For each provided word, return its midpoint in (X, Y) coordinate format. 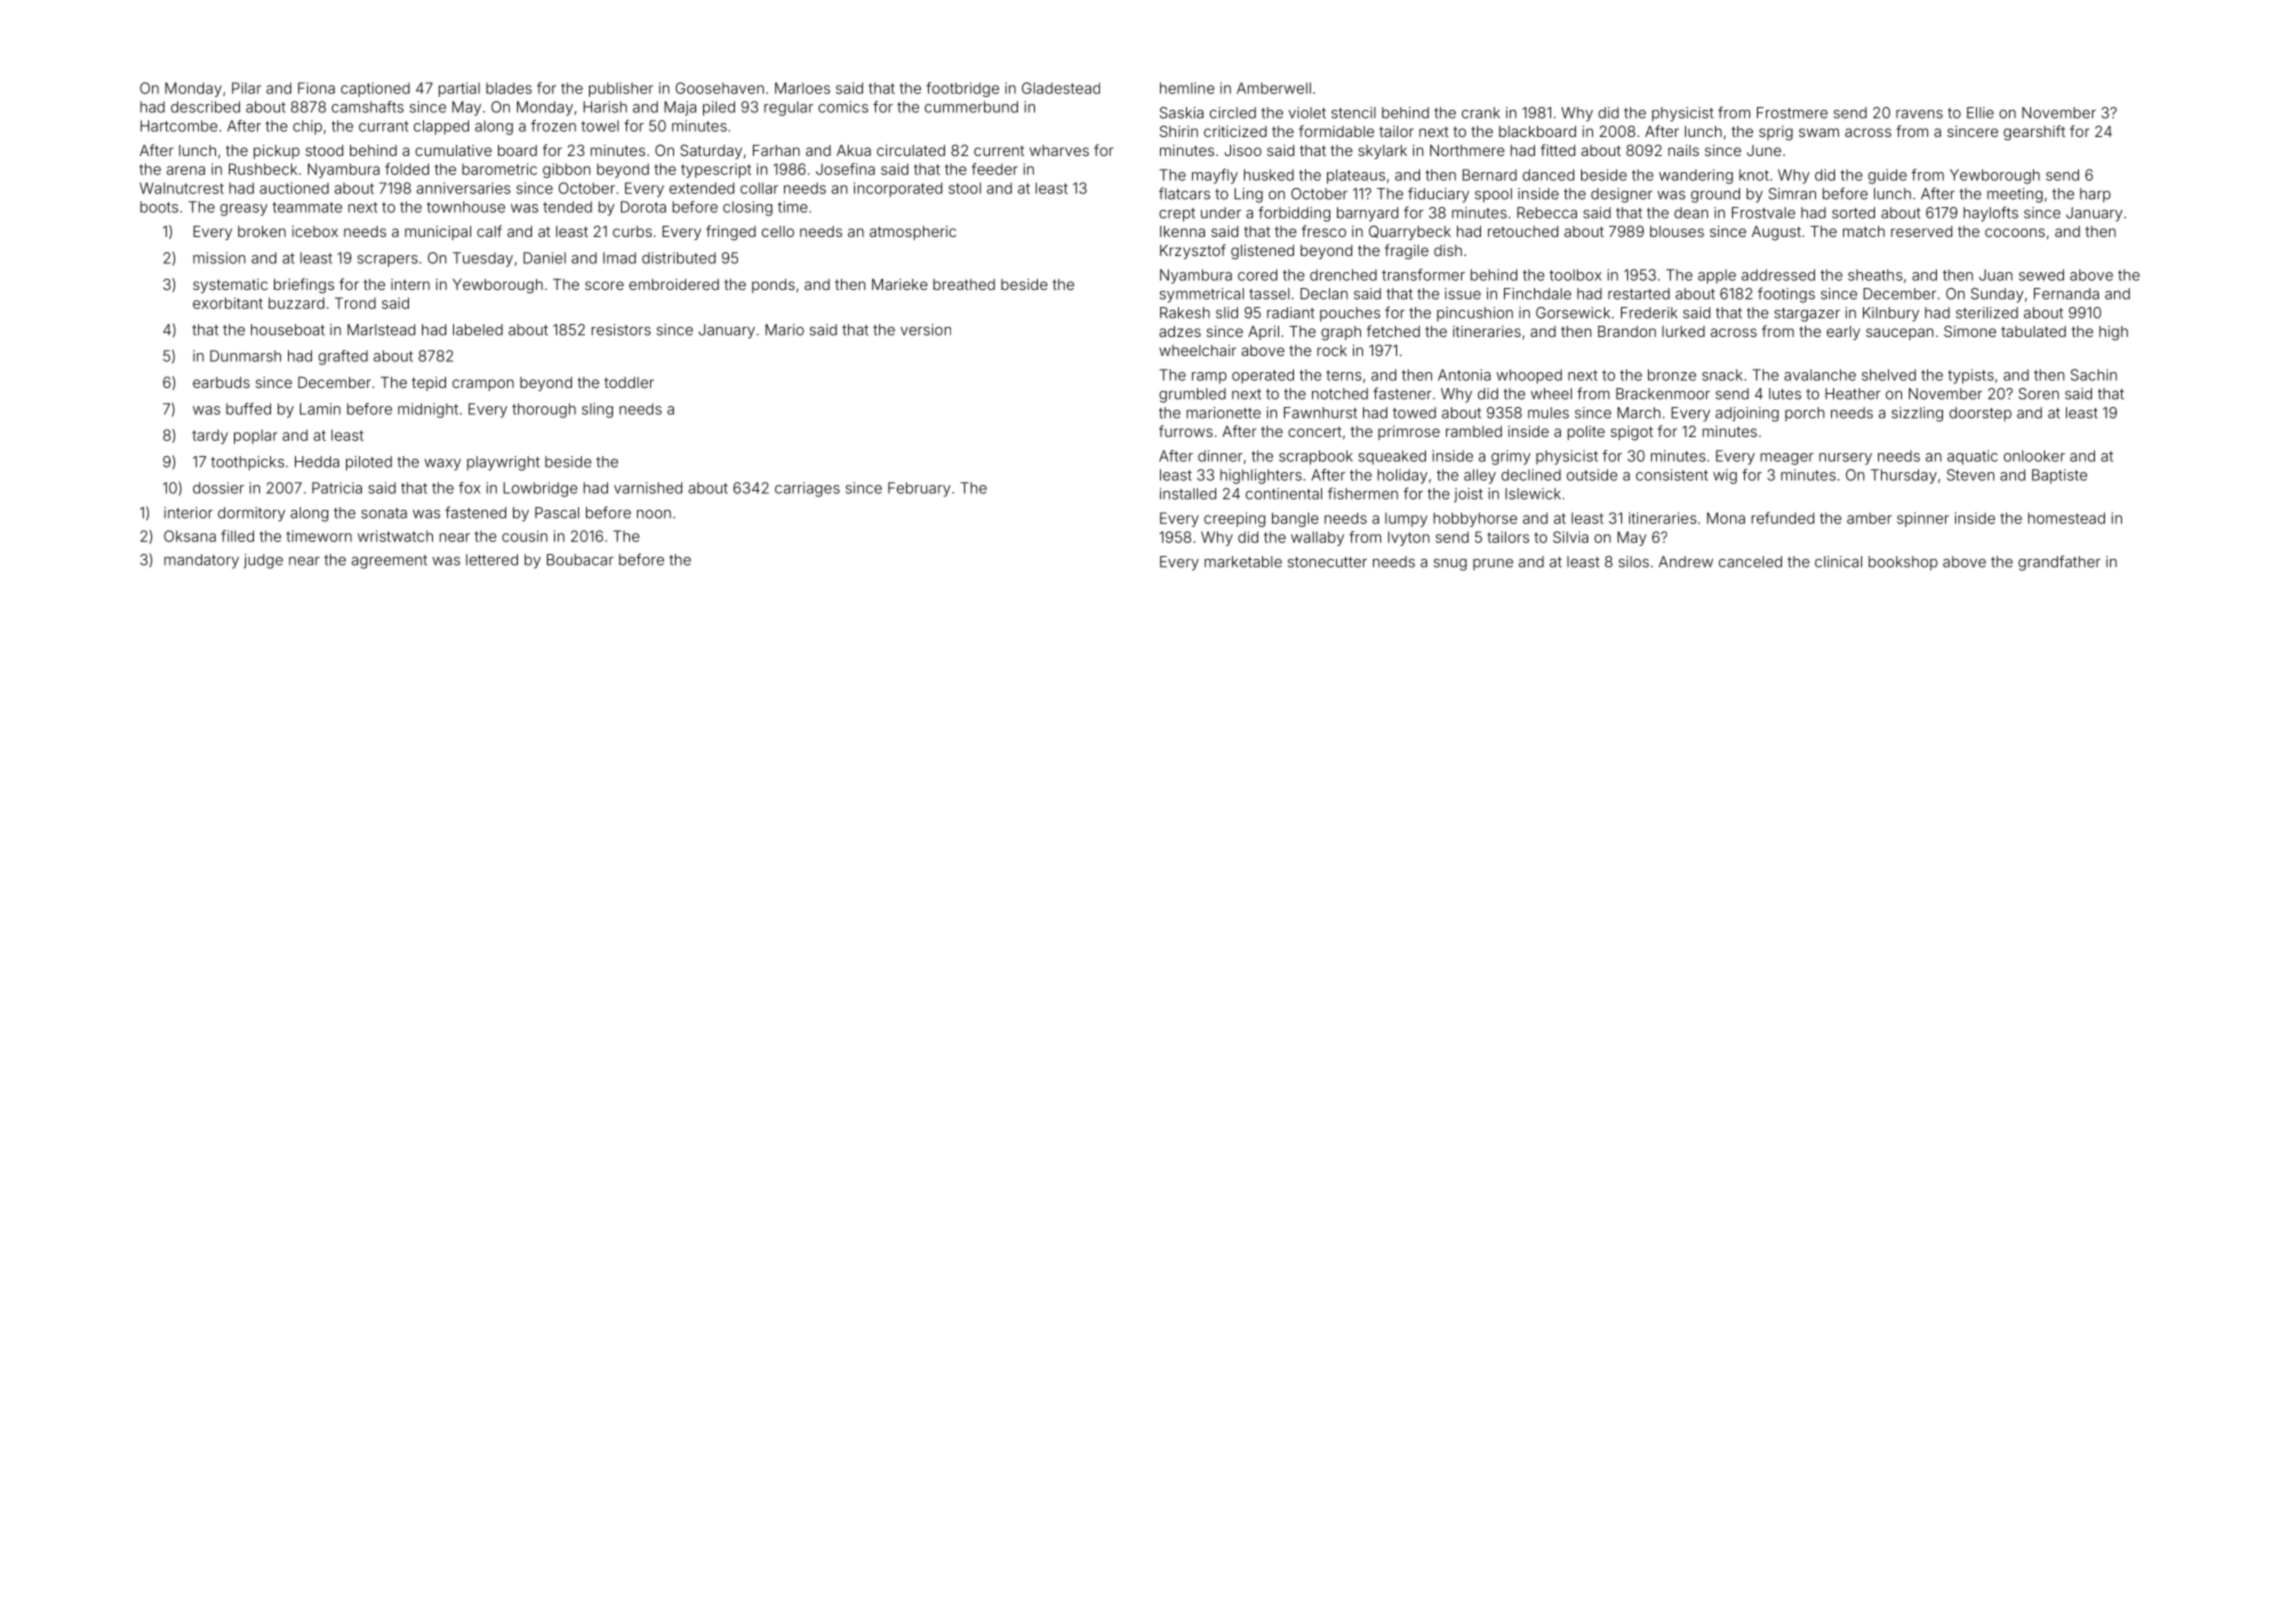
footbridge (962, 89)
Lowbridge (540, 489)
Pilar (246, 88)
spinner (1923, 519)
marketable (1243, 562)
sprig (1776, 133)
